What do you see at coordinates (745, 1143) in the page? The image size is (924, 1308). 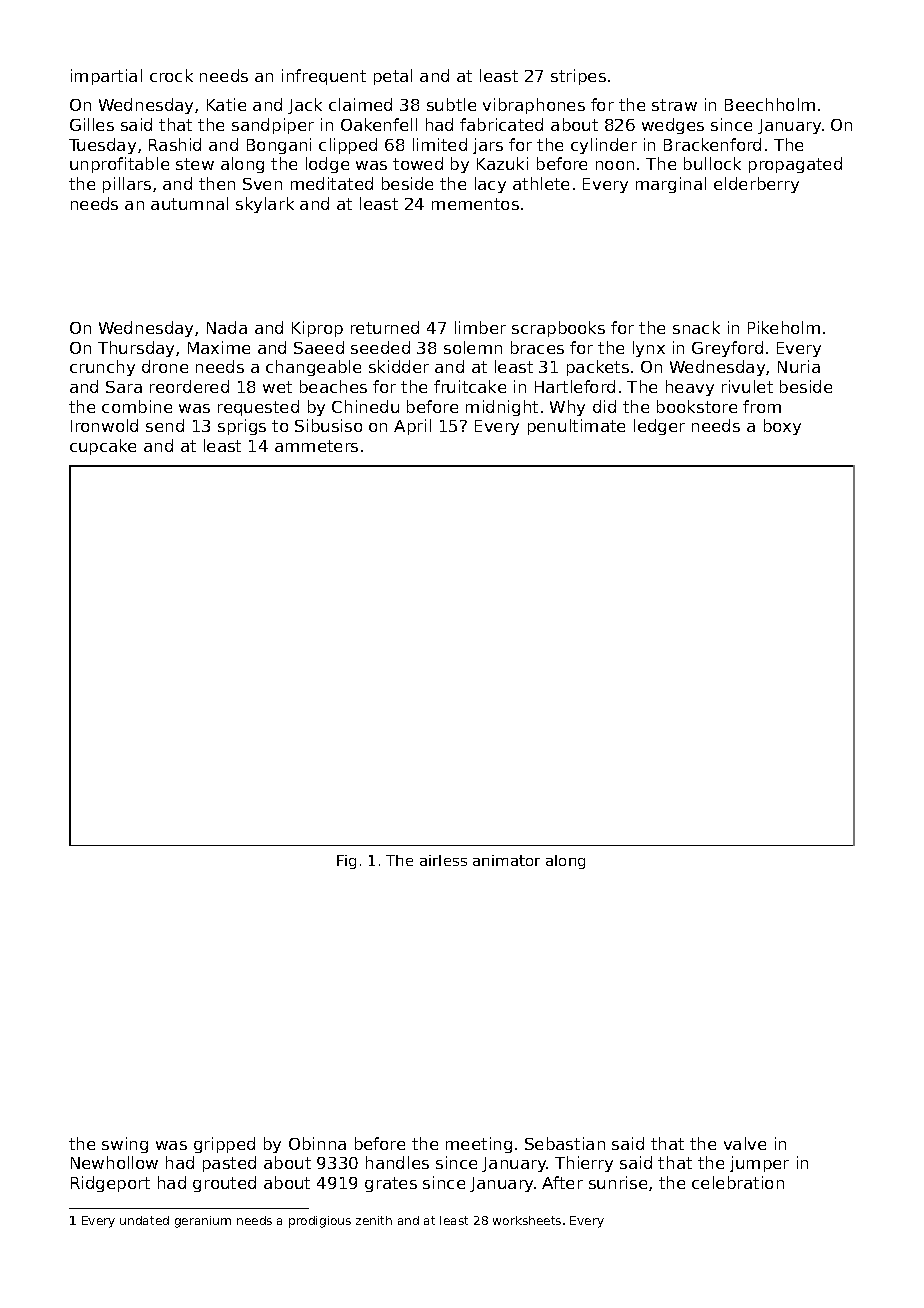 I see `valve` at bounding box center [745, 1143].
